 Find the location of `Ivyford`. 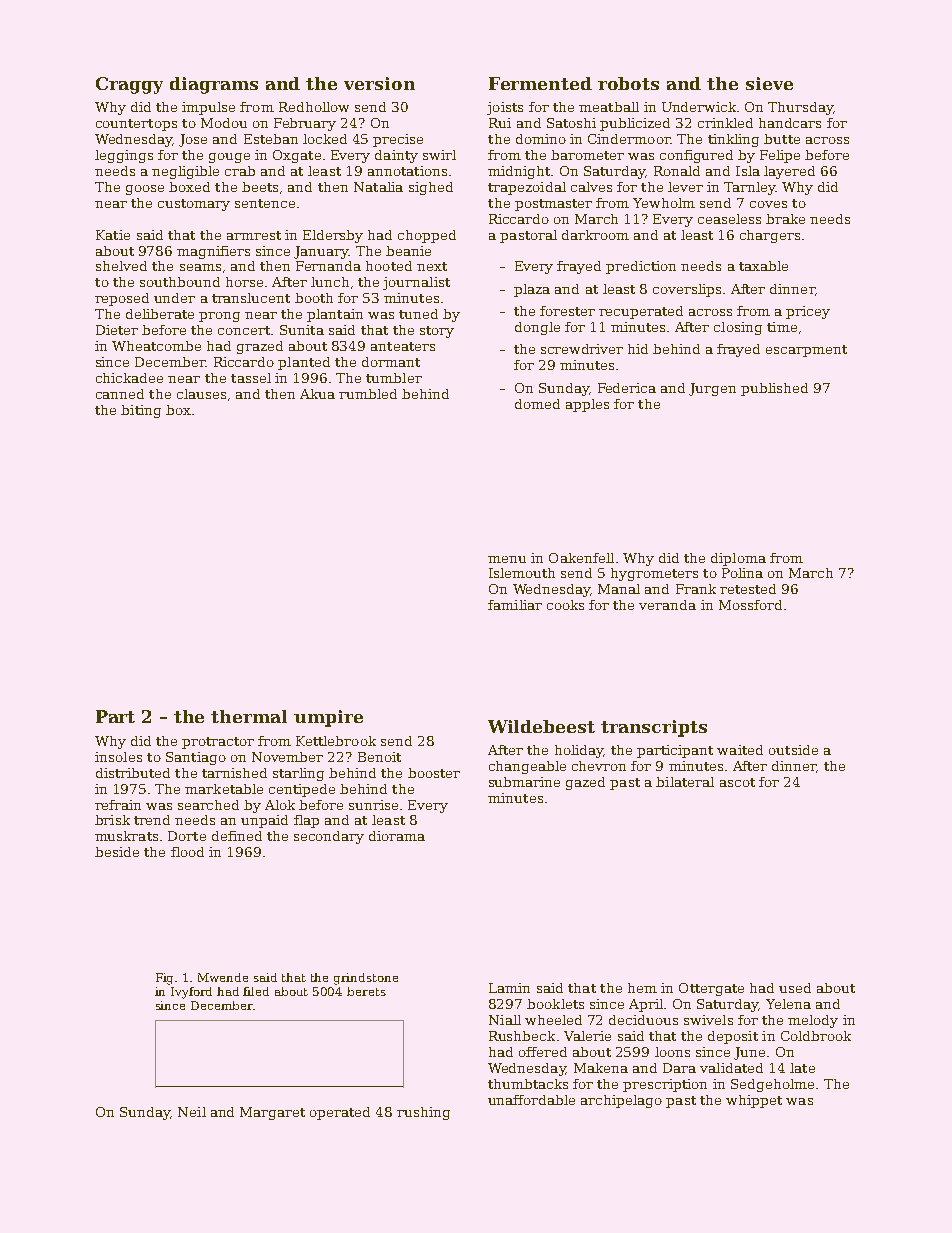

Ivyford is located at coordinates (191, 993).
